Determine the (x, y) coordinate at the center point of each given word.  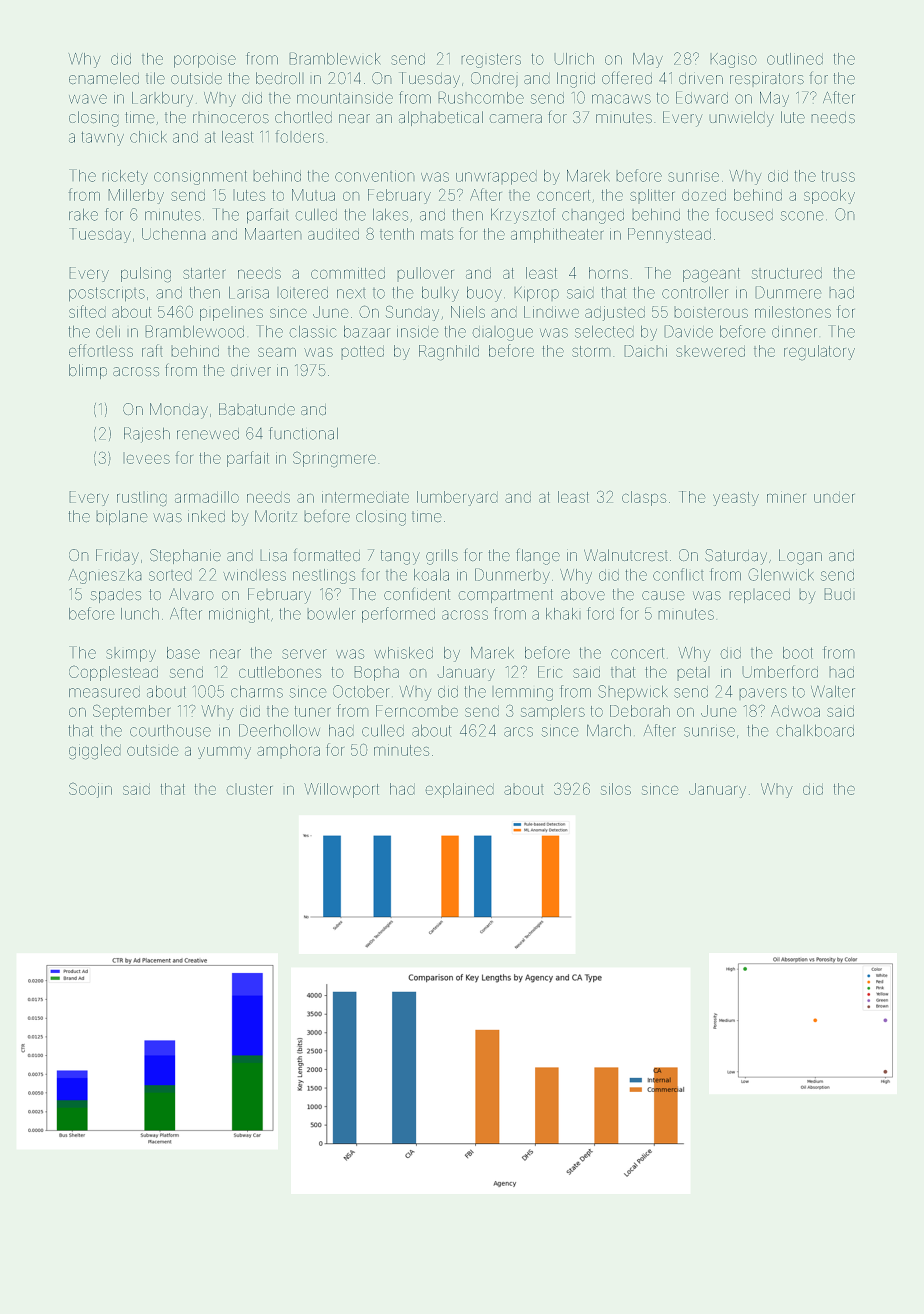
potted (362, 352)
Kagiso (733, 60)
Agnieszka (105, 576)
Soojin (90, 790)
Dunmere (788, 292)
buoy (484, 294)
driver (251, 370)
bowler (331, 614)
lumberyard (457, 498)
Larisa (249, 292)
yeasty (736, 499)
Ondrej (494, 80)
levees (146, 458)
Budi (839, 594)
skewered (710, 351)
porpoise (205, 60)
